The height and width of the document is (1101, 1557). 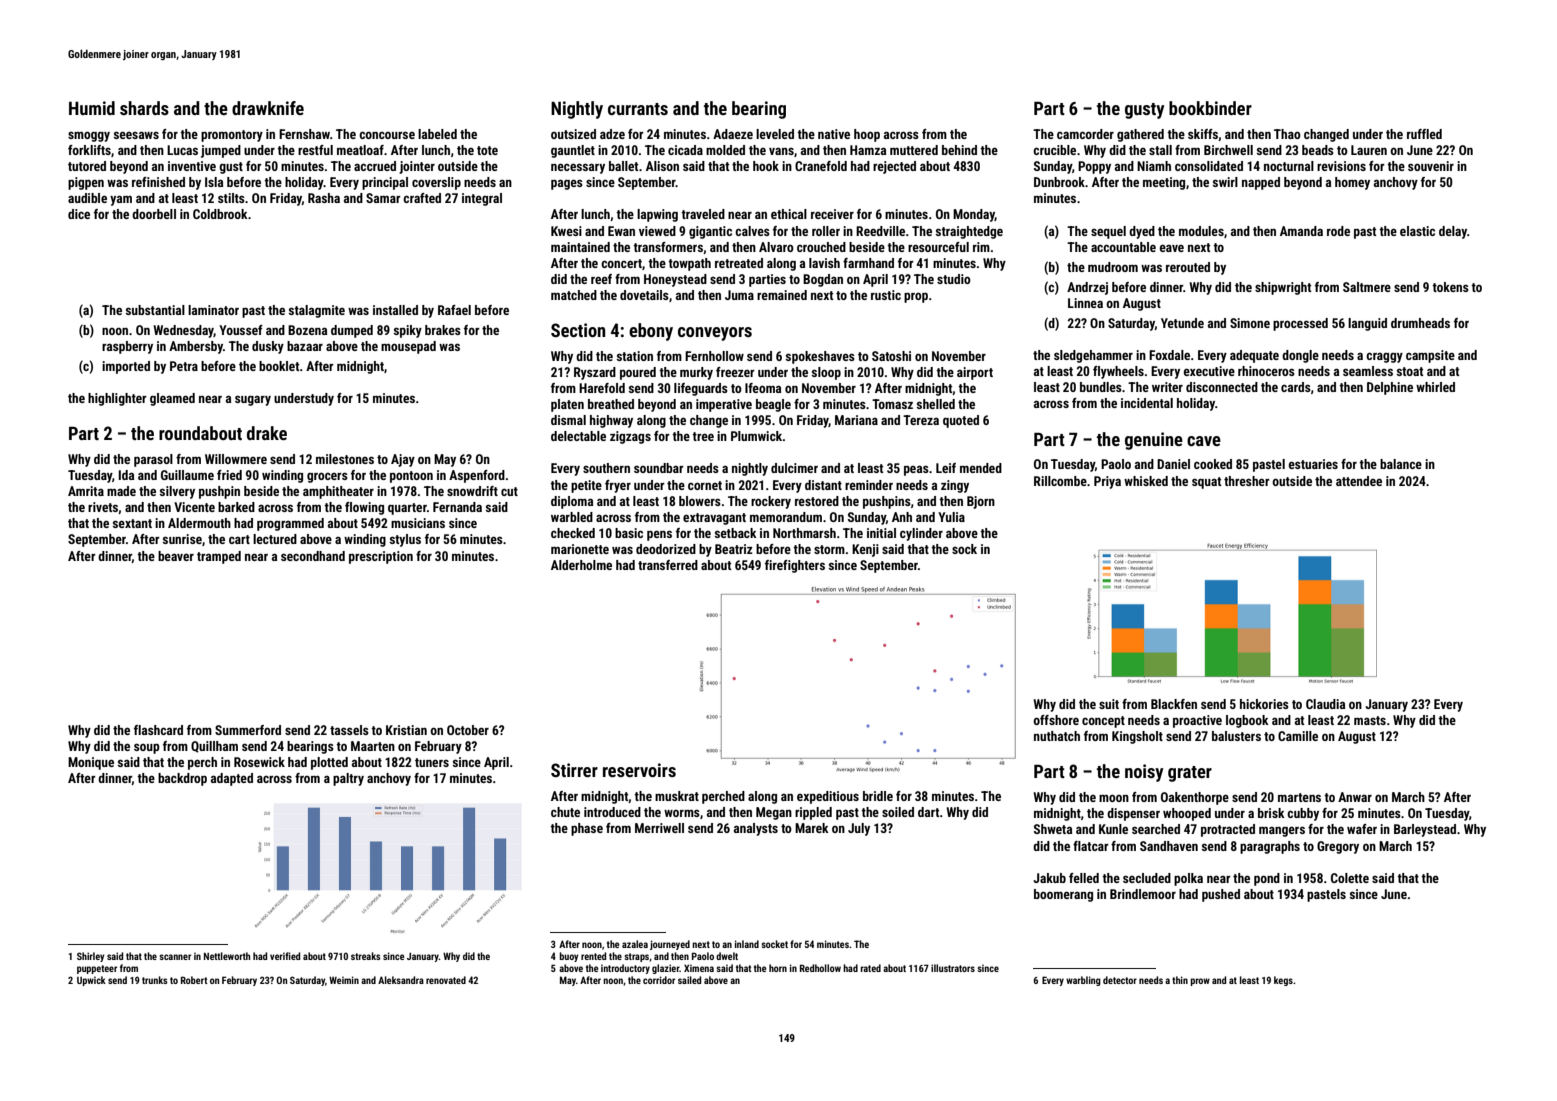 What do you see at coordinates (268, 108) in the document?
I see `drawknife` at bounding box center [268, 108].
